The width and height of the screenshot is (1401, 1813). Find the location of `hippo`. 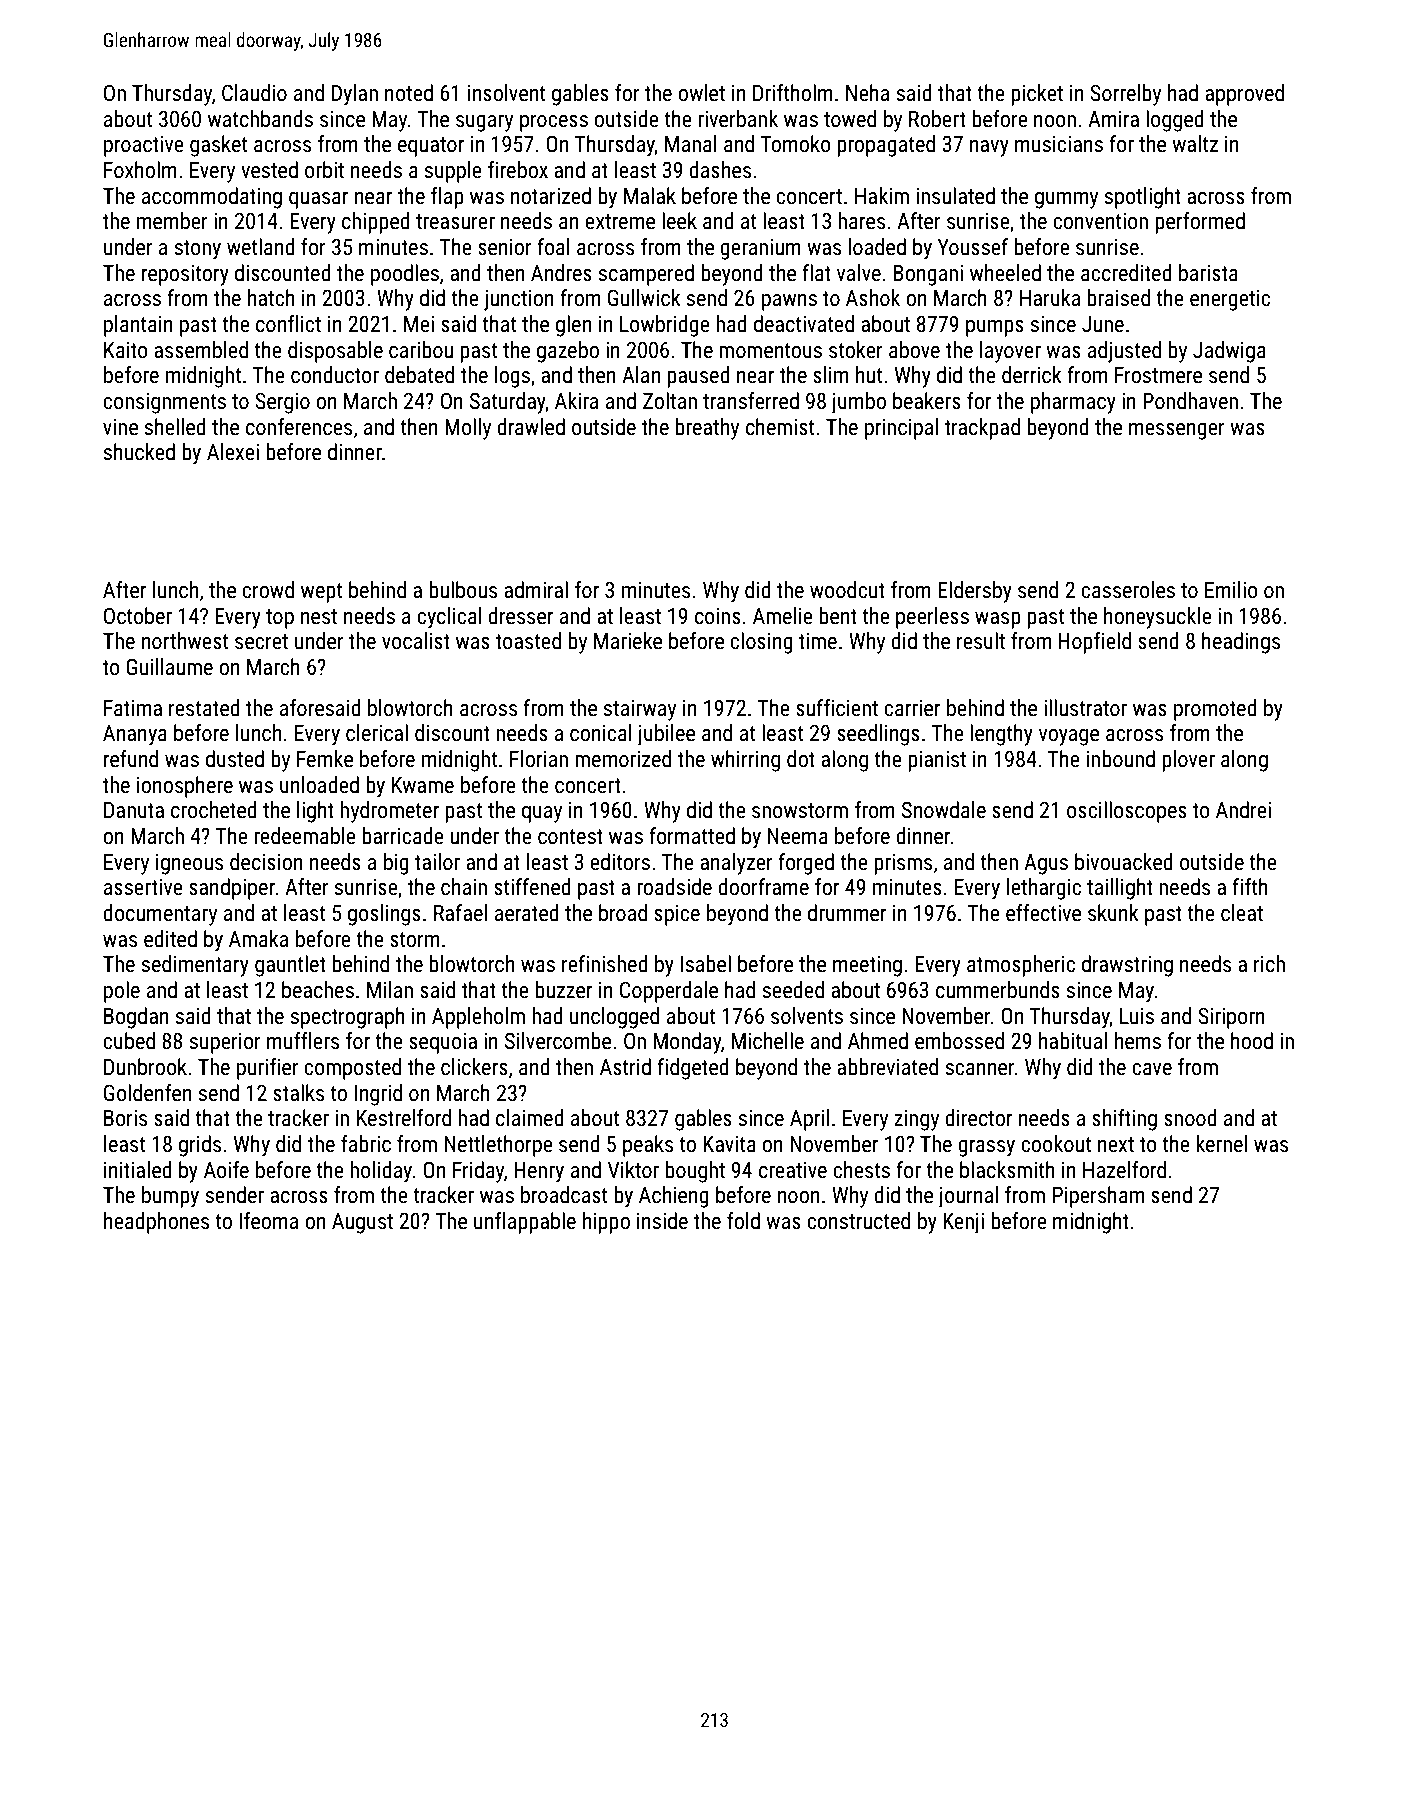

hippo is located at coordinates (606, 1223).
